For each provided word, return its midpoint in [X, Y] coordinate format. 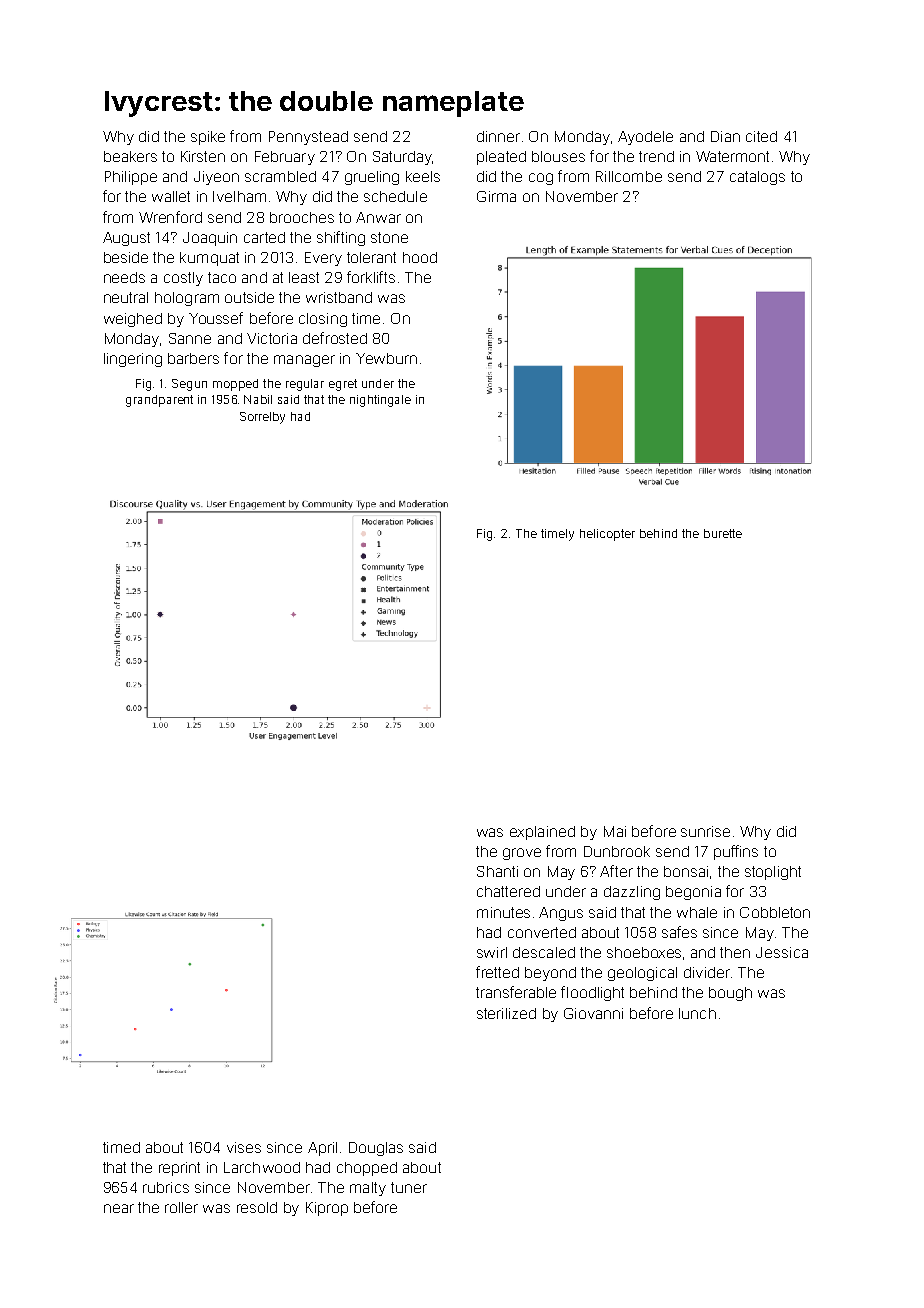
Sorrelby [262, 418]
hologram [187, 299]
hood [420, 257]
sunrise [705, 831]
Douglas [376, 1149]
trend [656, 156]
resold [257, 1207]
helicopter [607, 535]
